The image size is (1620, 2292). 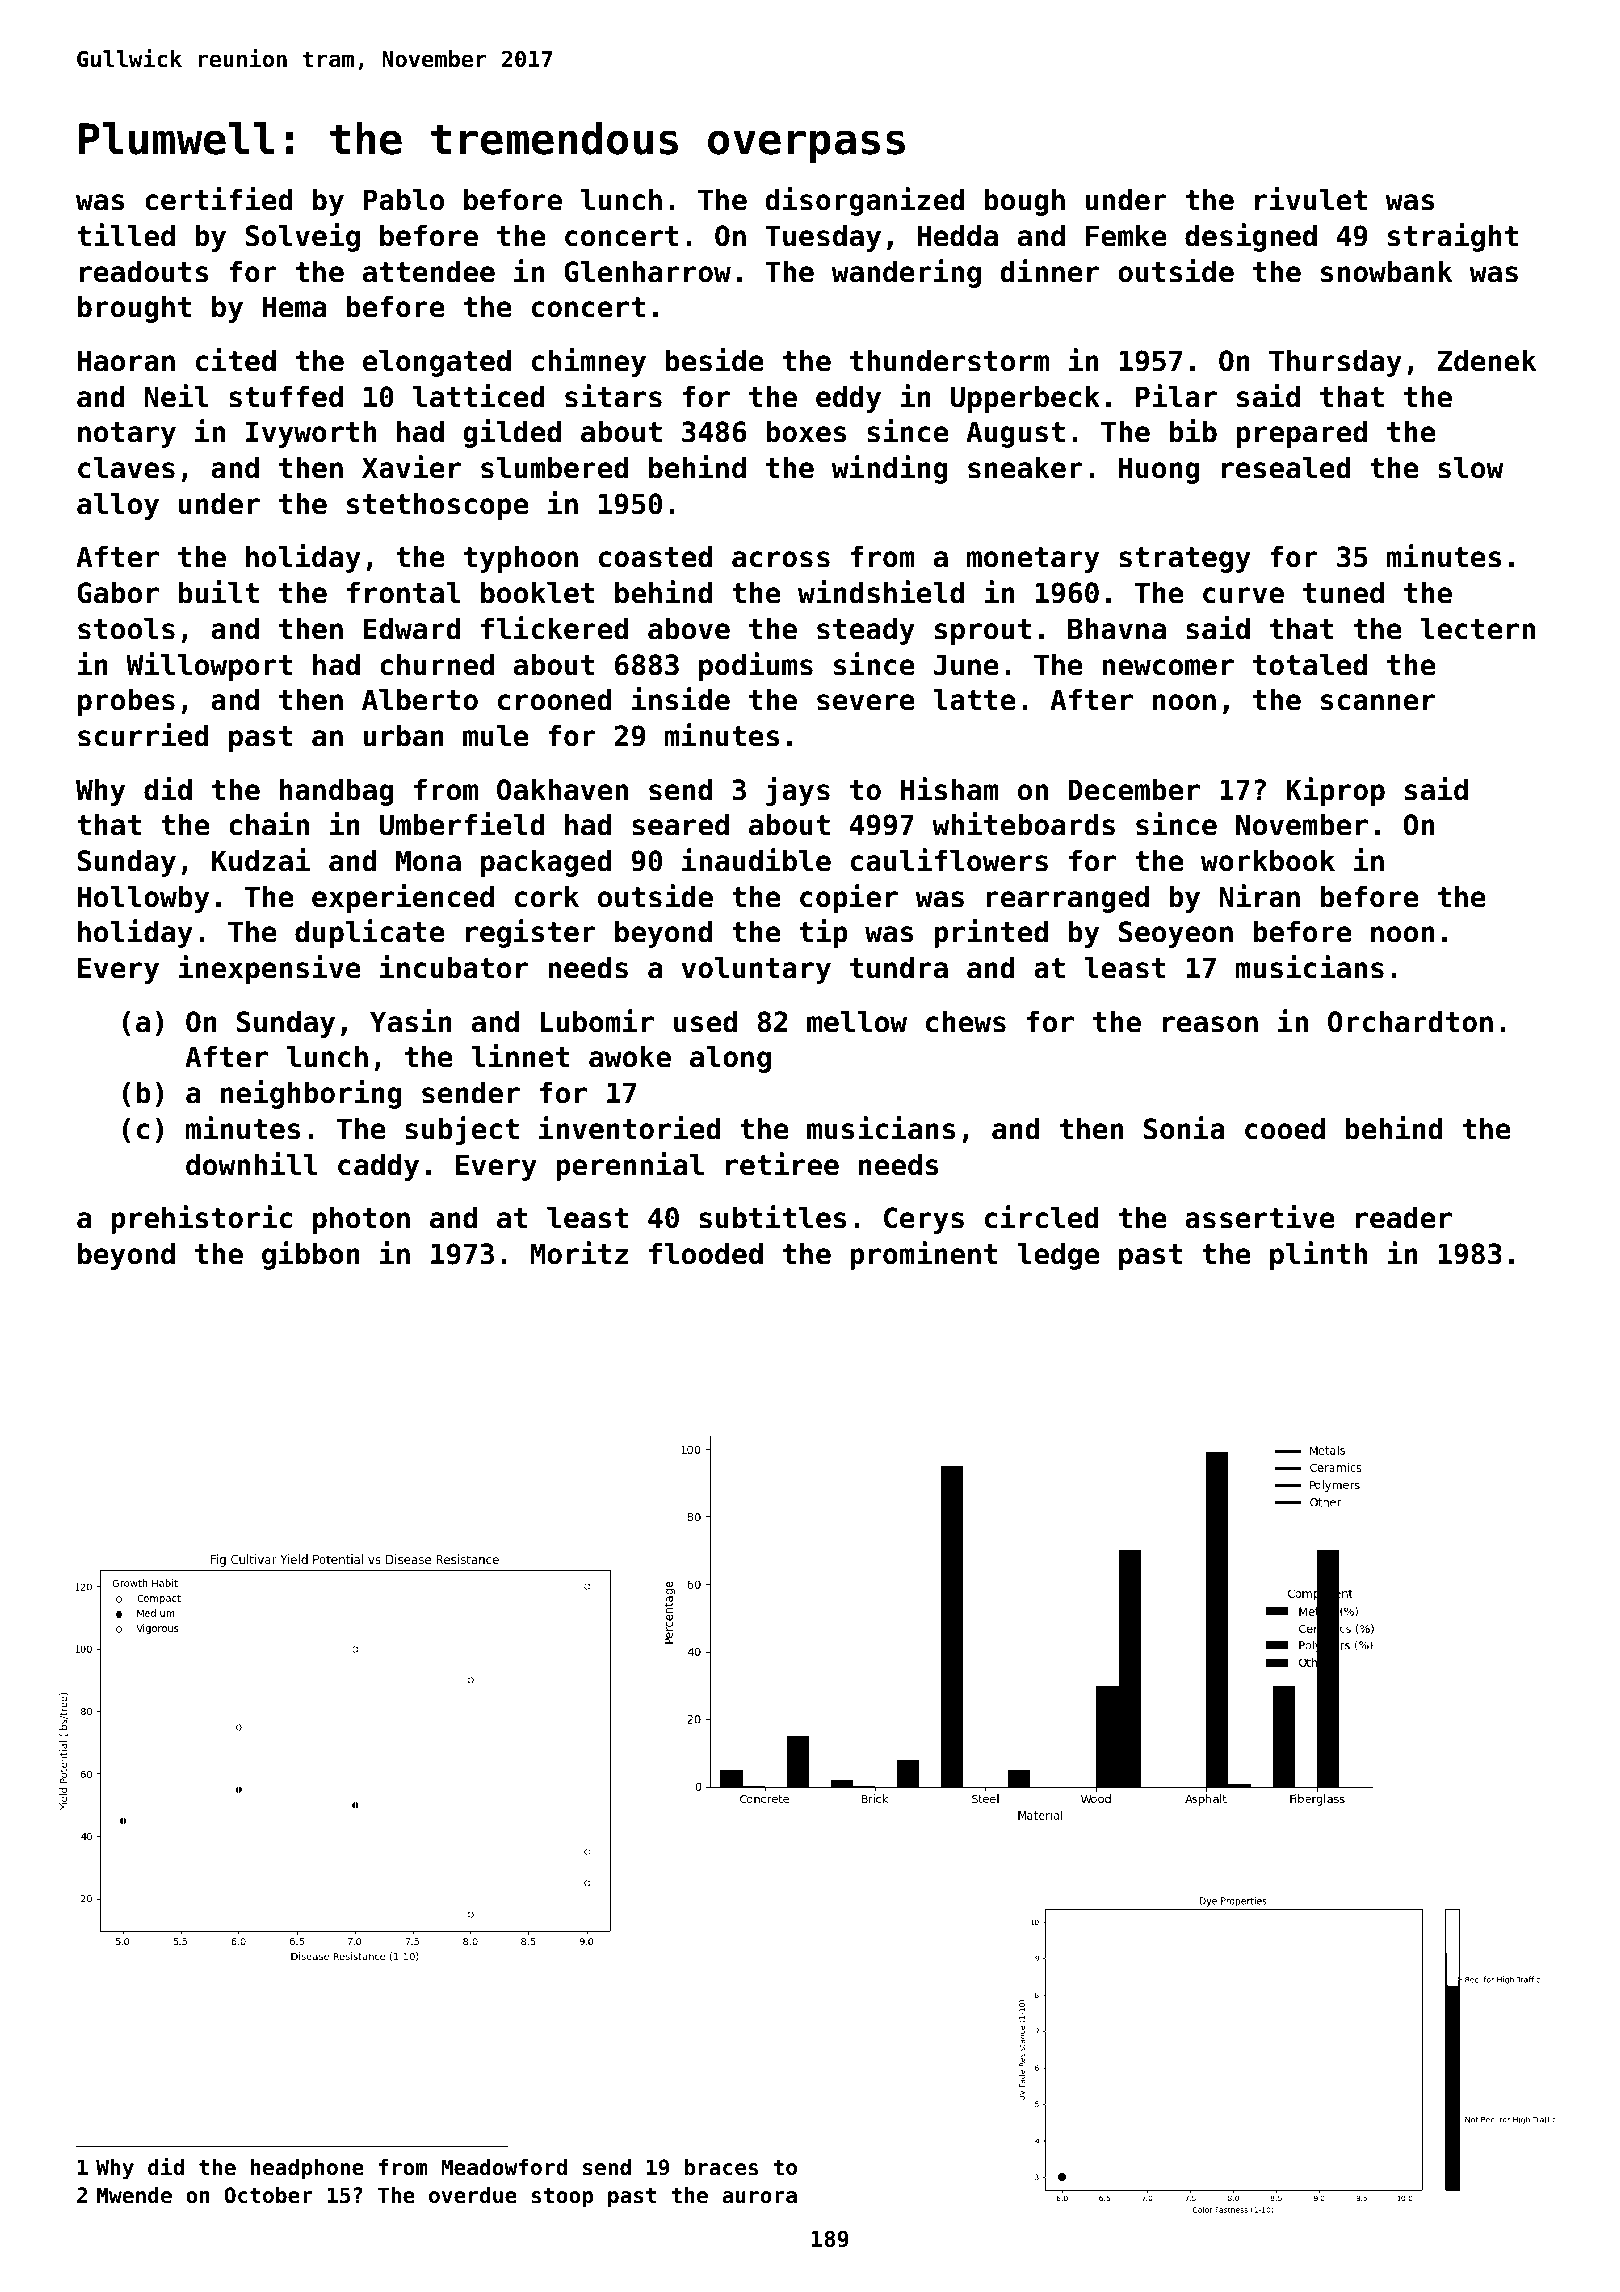 I want to click on aurora, so click(x=759, y=2197).
